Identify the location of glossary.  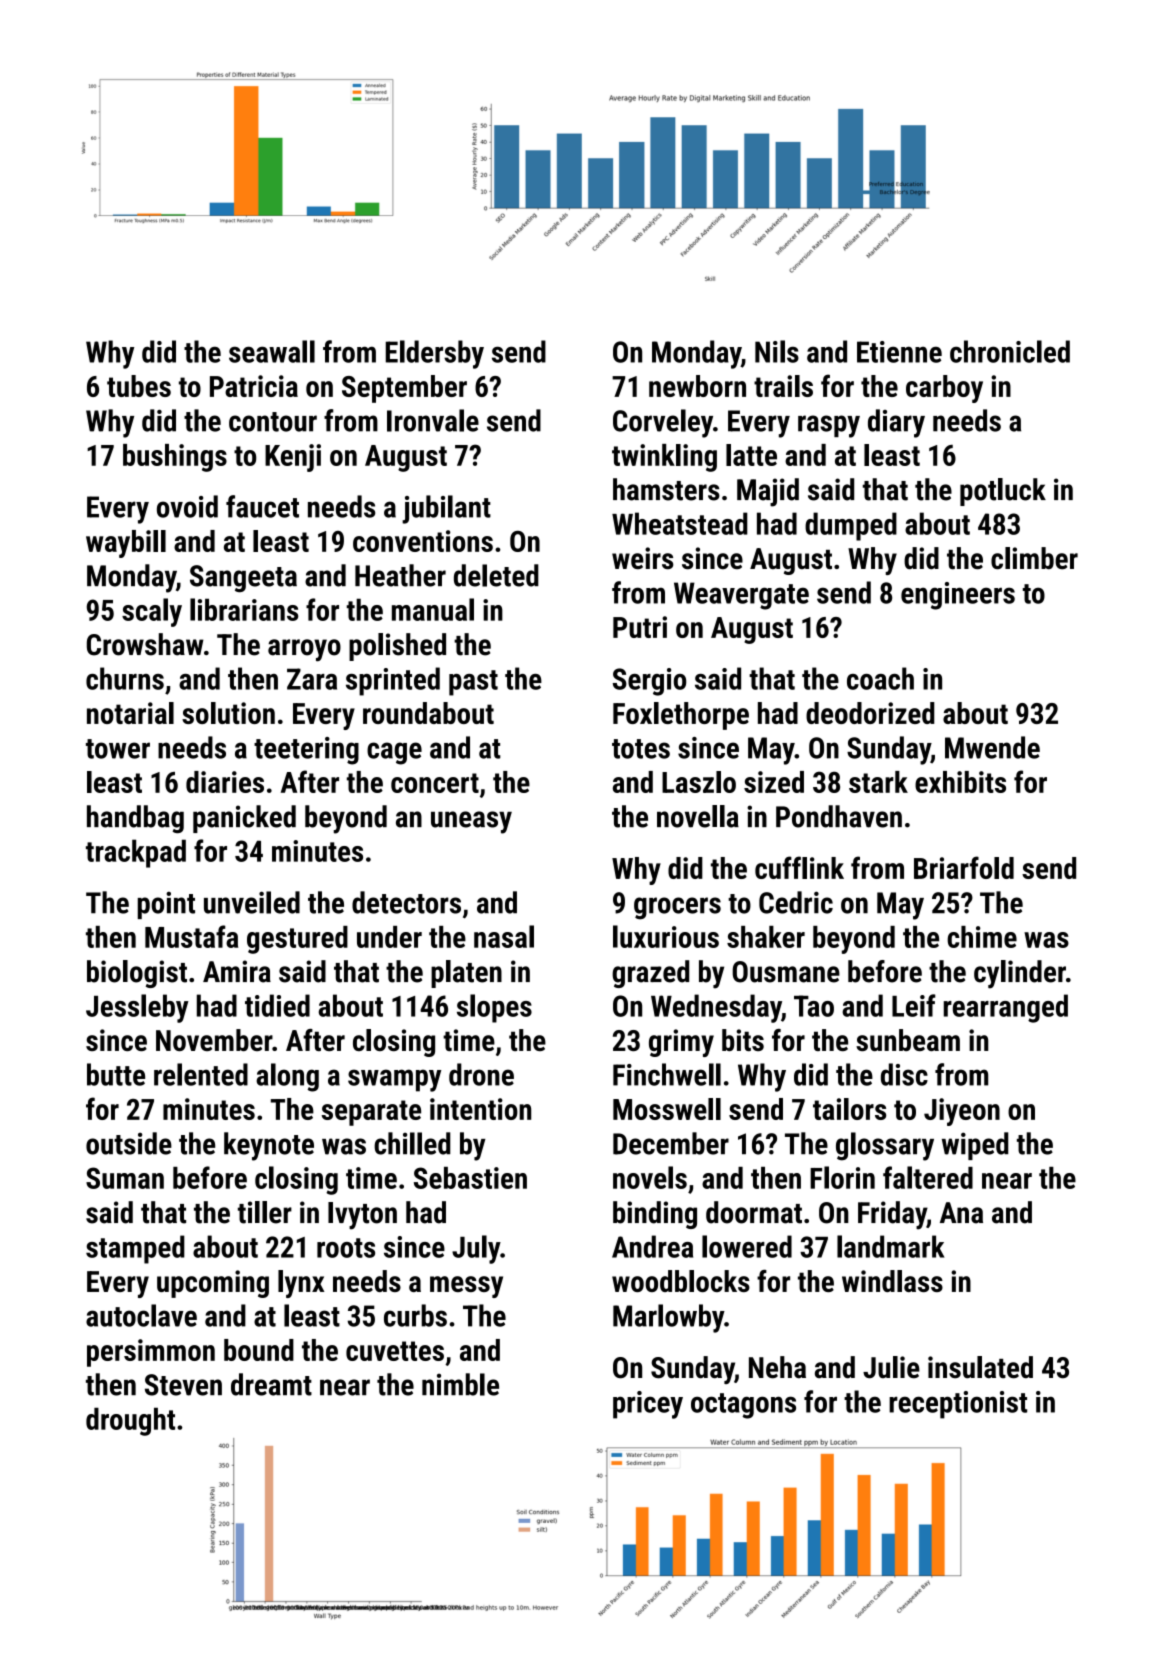
(885, 1146).
